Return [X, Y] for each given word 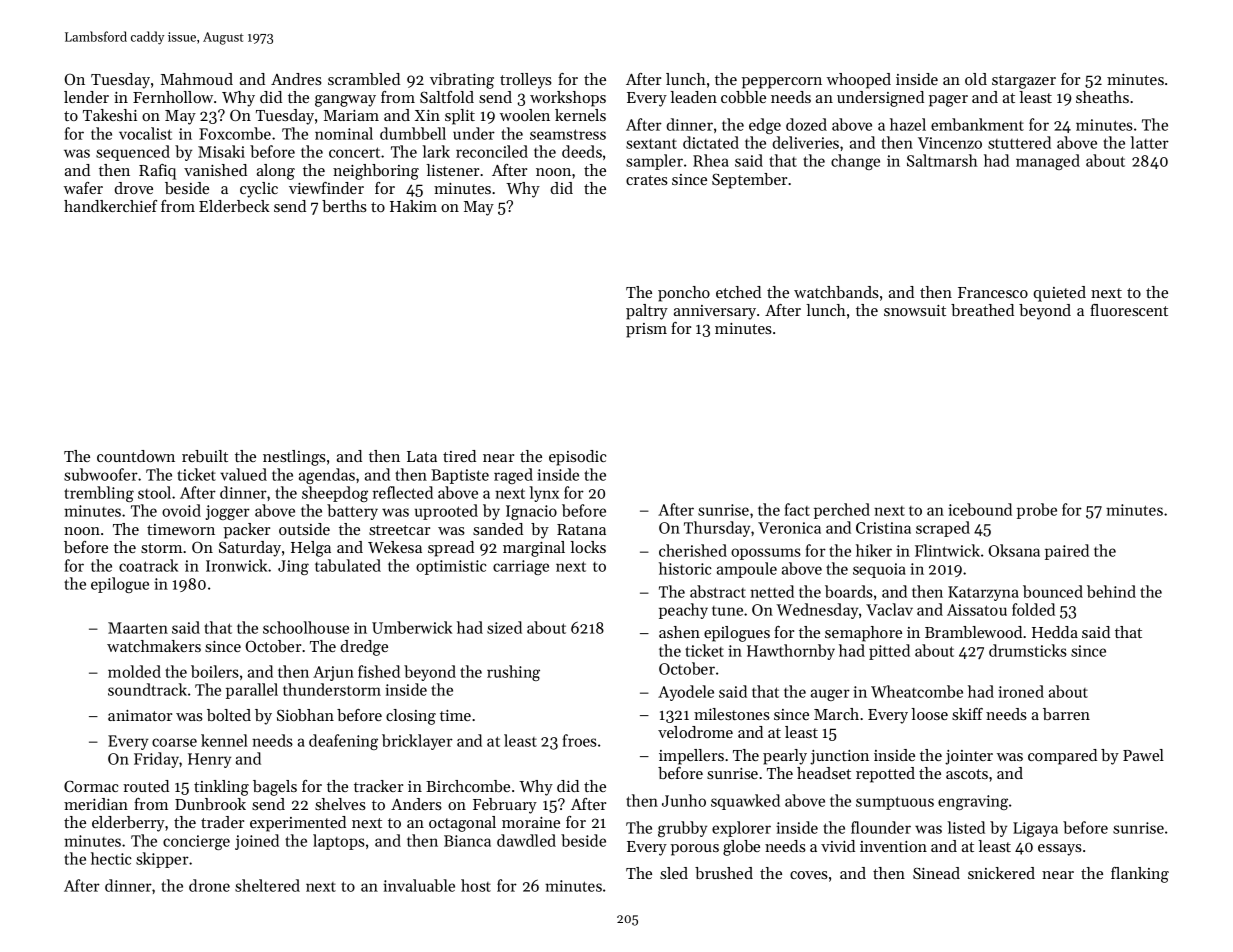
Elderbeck [234, 206]
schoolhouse [306, 627]
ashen [679, 632]
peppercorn [782, 83]
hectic [111, 858]
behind [1111, 591]
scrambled [364, 79]
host [476, 885]
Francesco [993, 292]
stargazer [1024, 82]
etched [738, 292]
